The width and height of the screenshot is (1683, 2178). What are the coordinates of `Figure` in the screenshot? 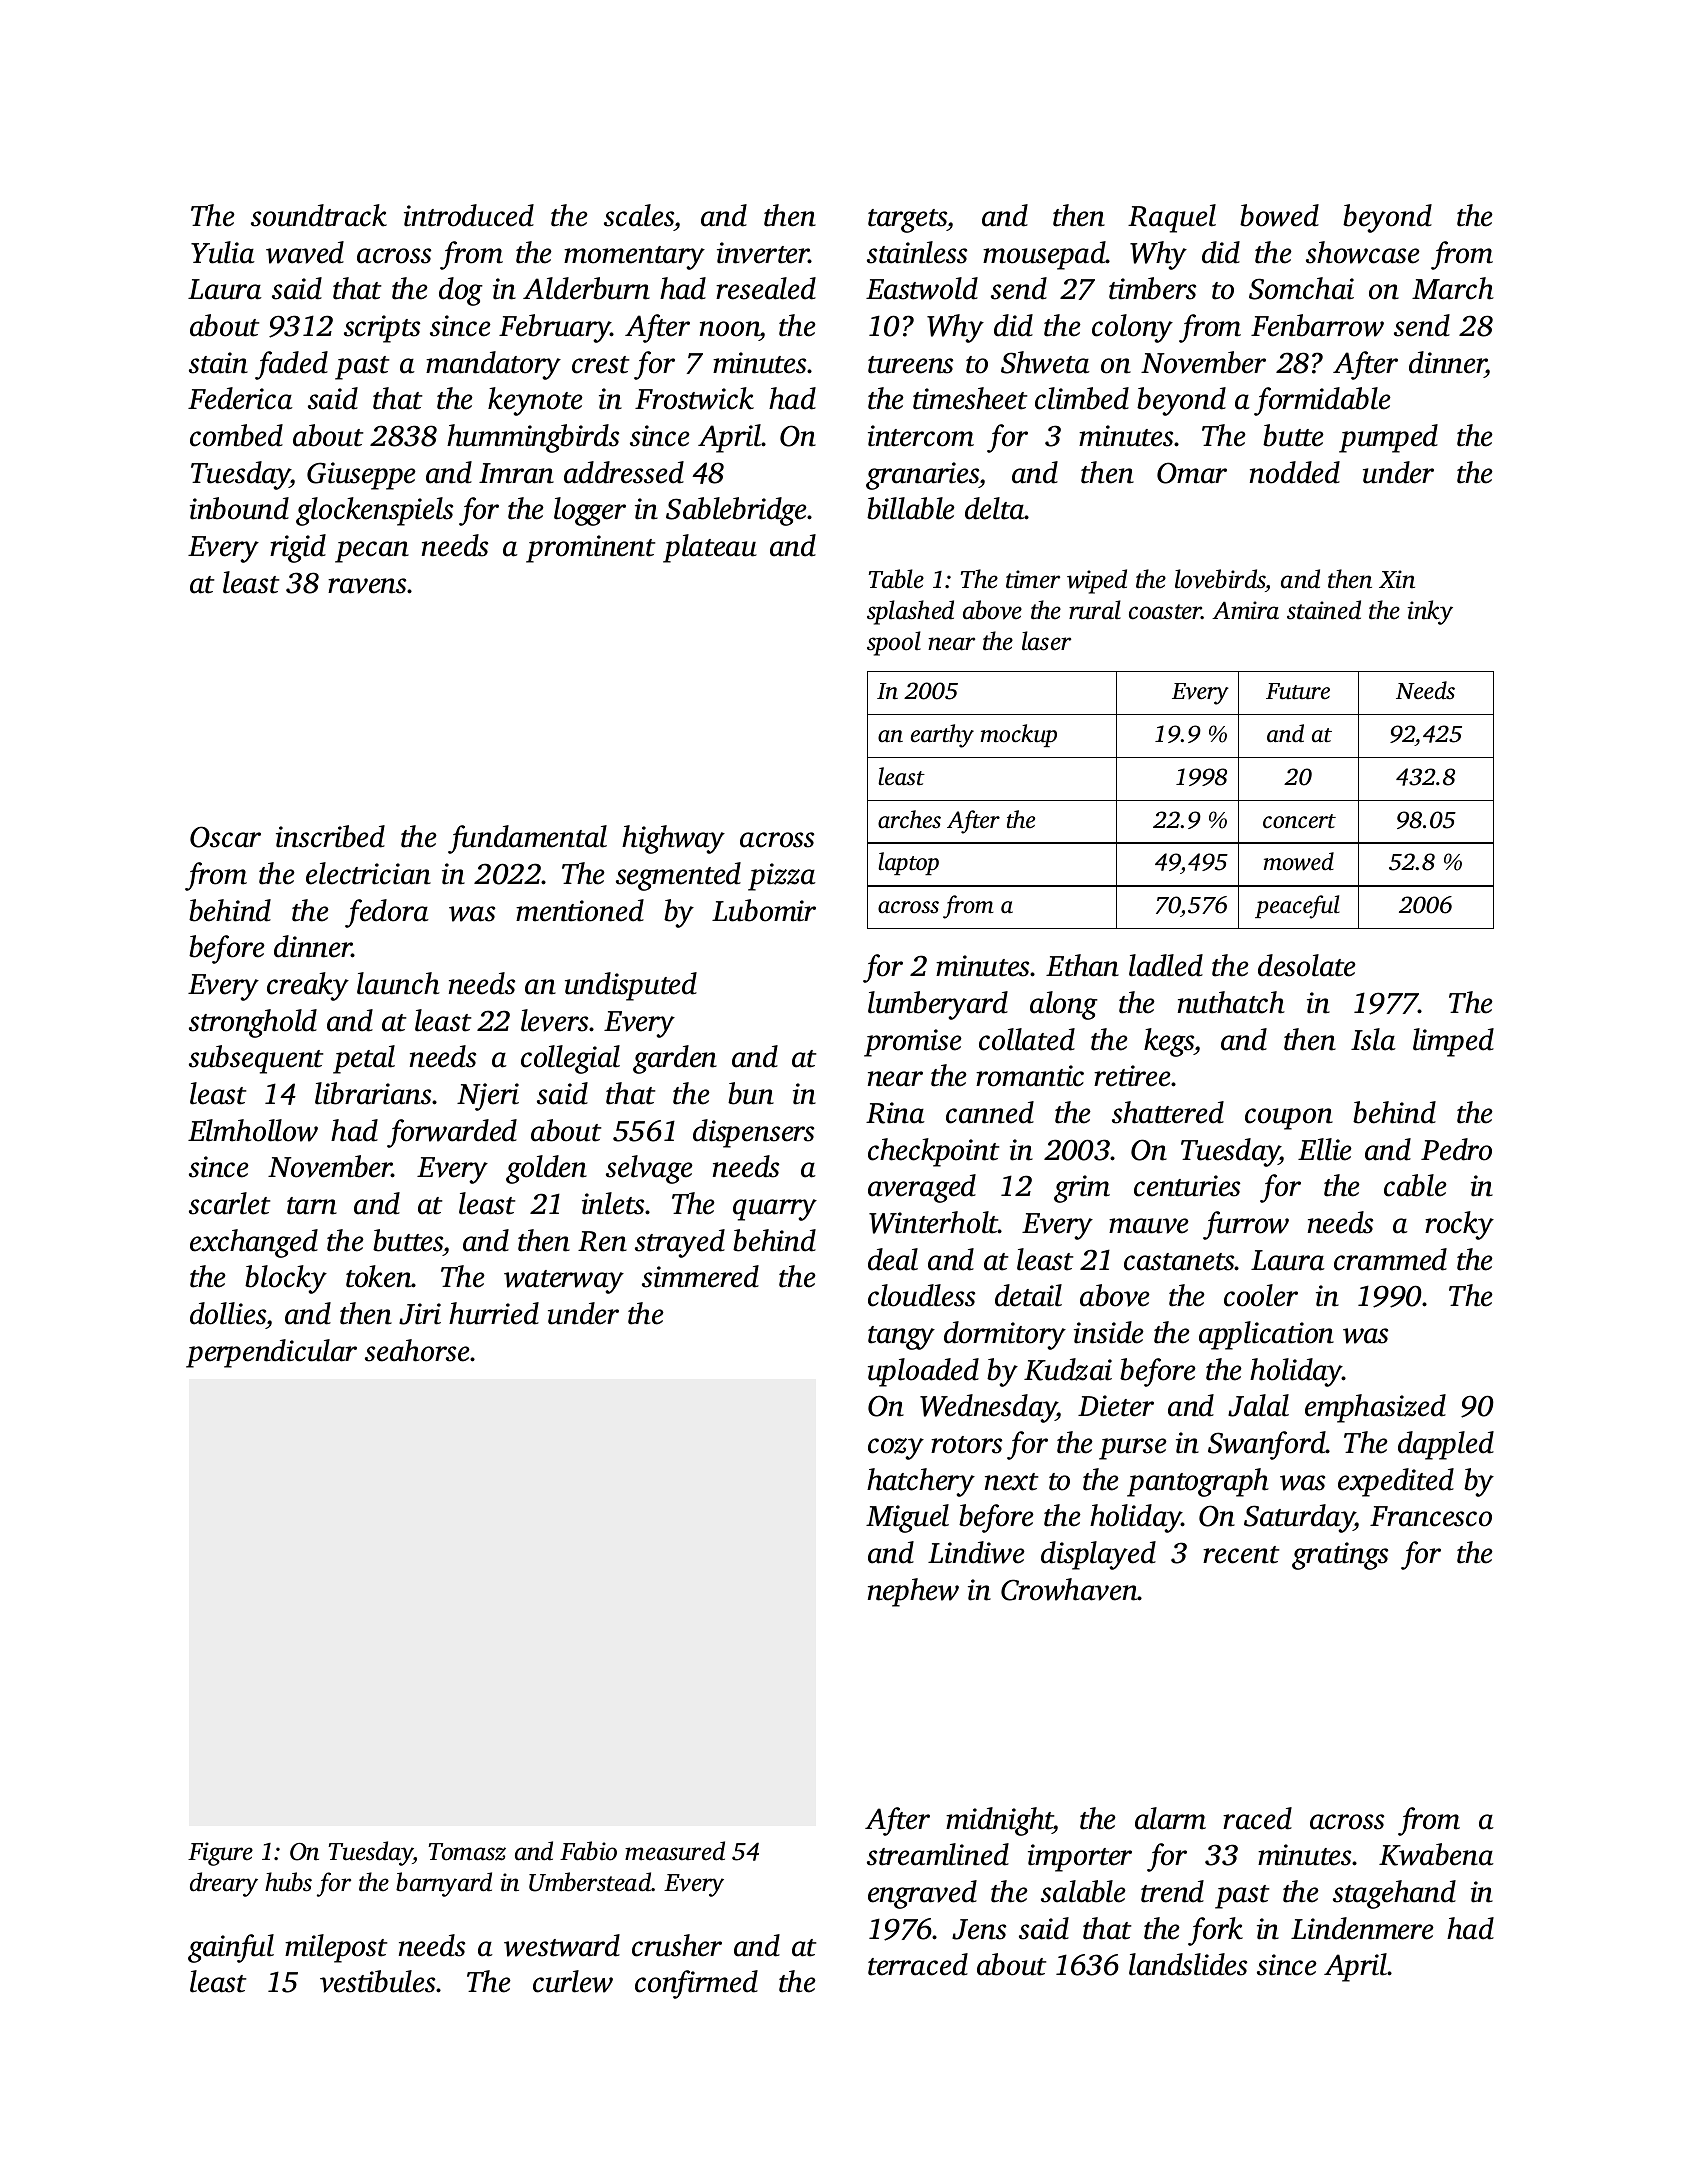 It's located at (220, 1854).
